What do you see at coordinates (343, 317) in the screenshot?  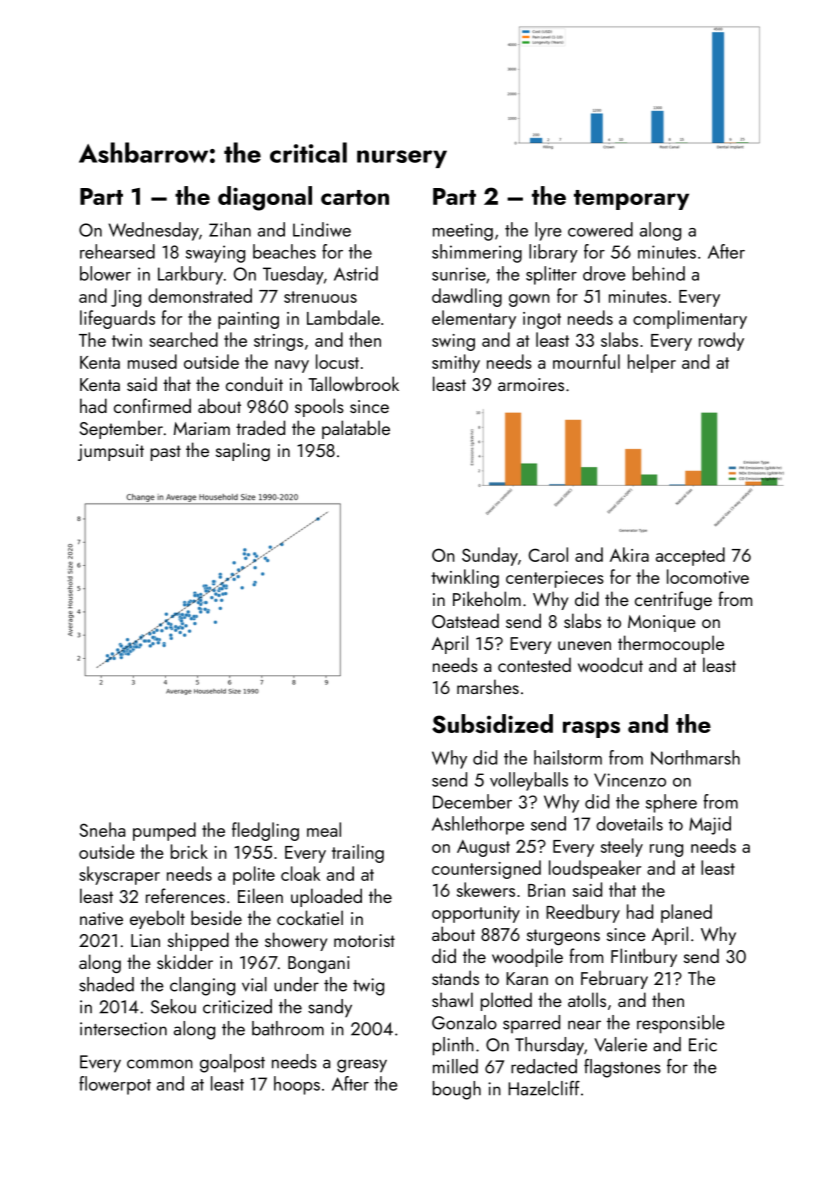 I see `Lambdale` at bounding box center [343, 317].
